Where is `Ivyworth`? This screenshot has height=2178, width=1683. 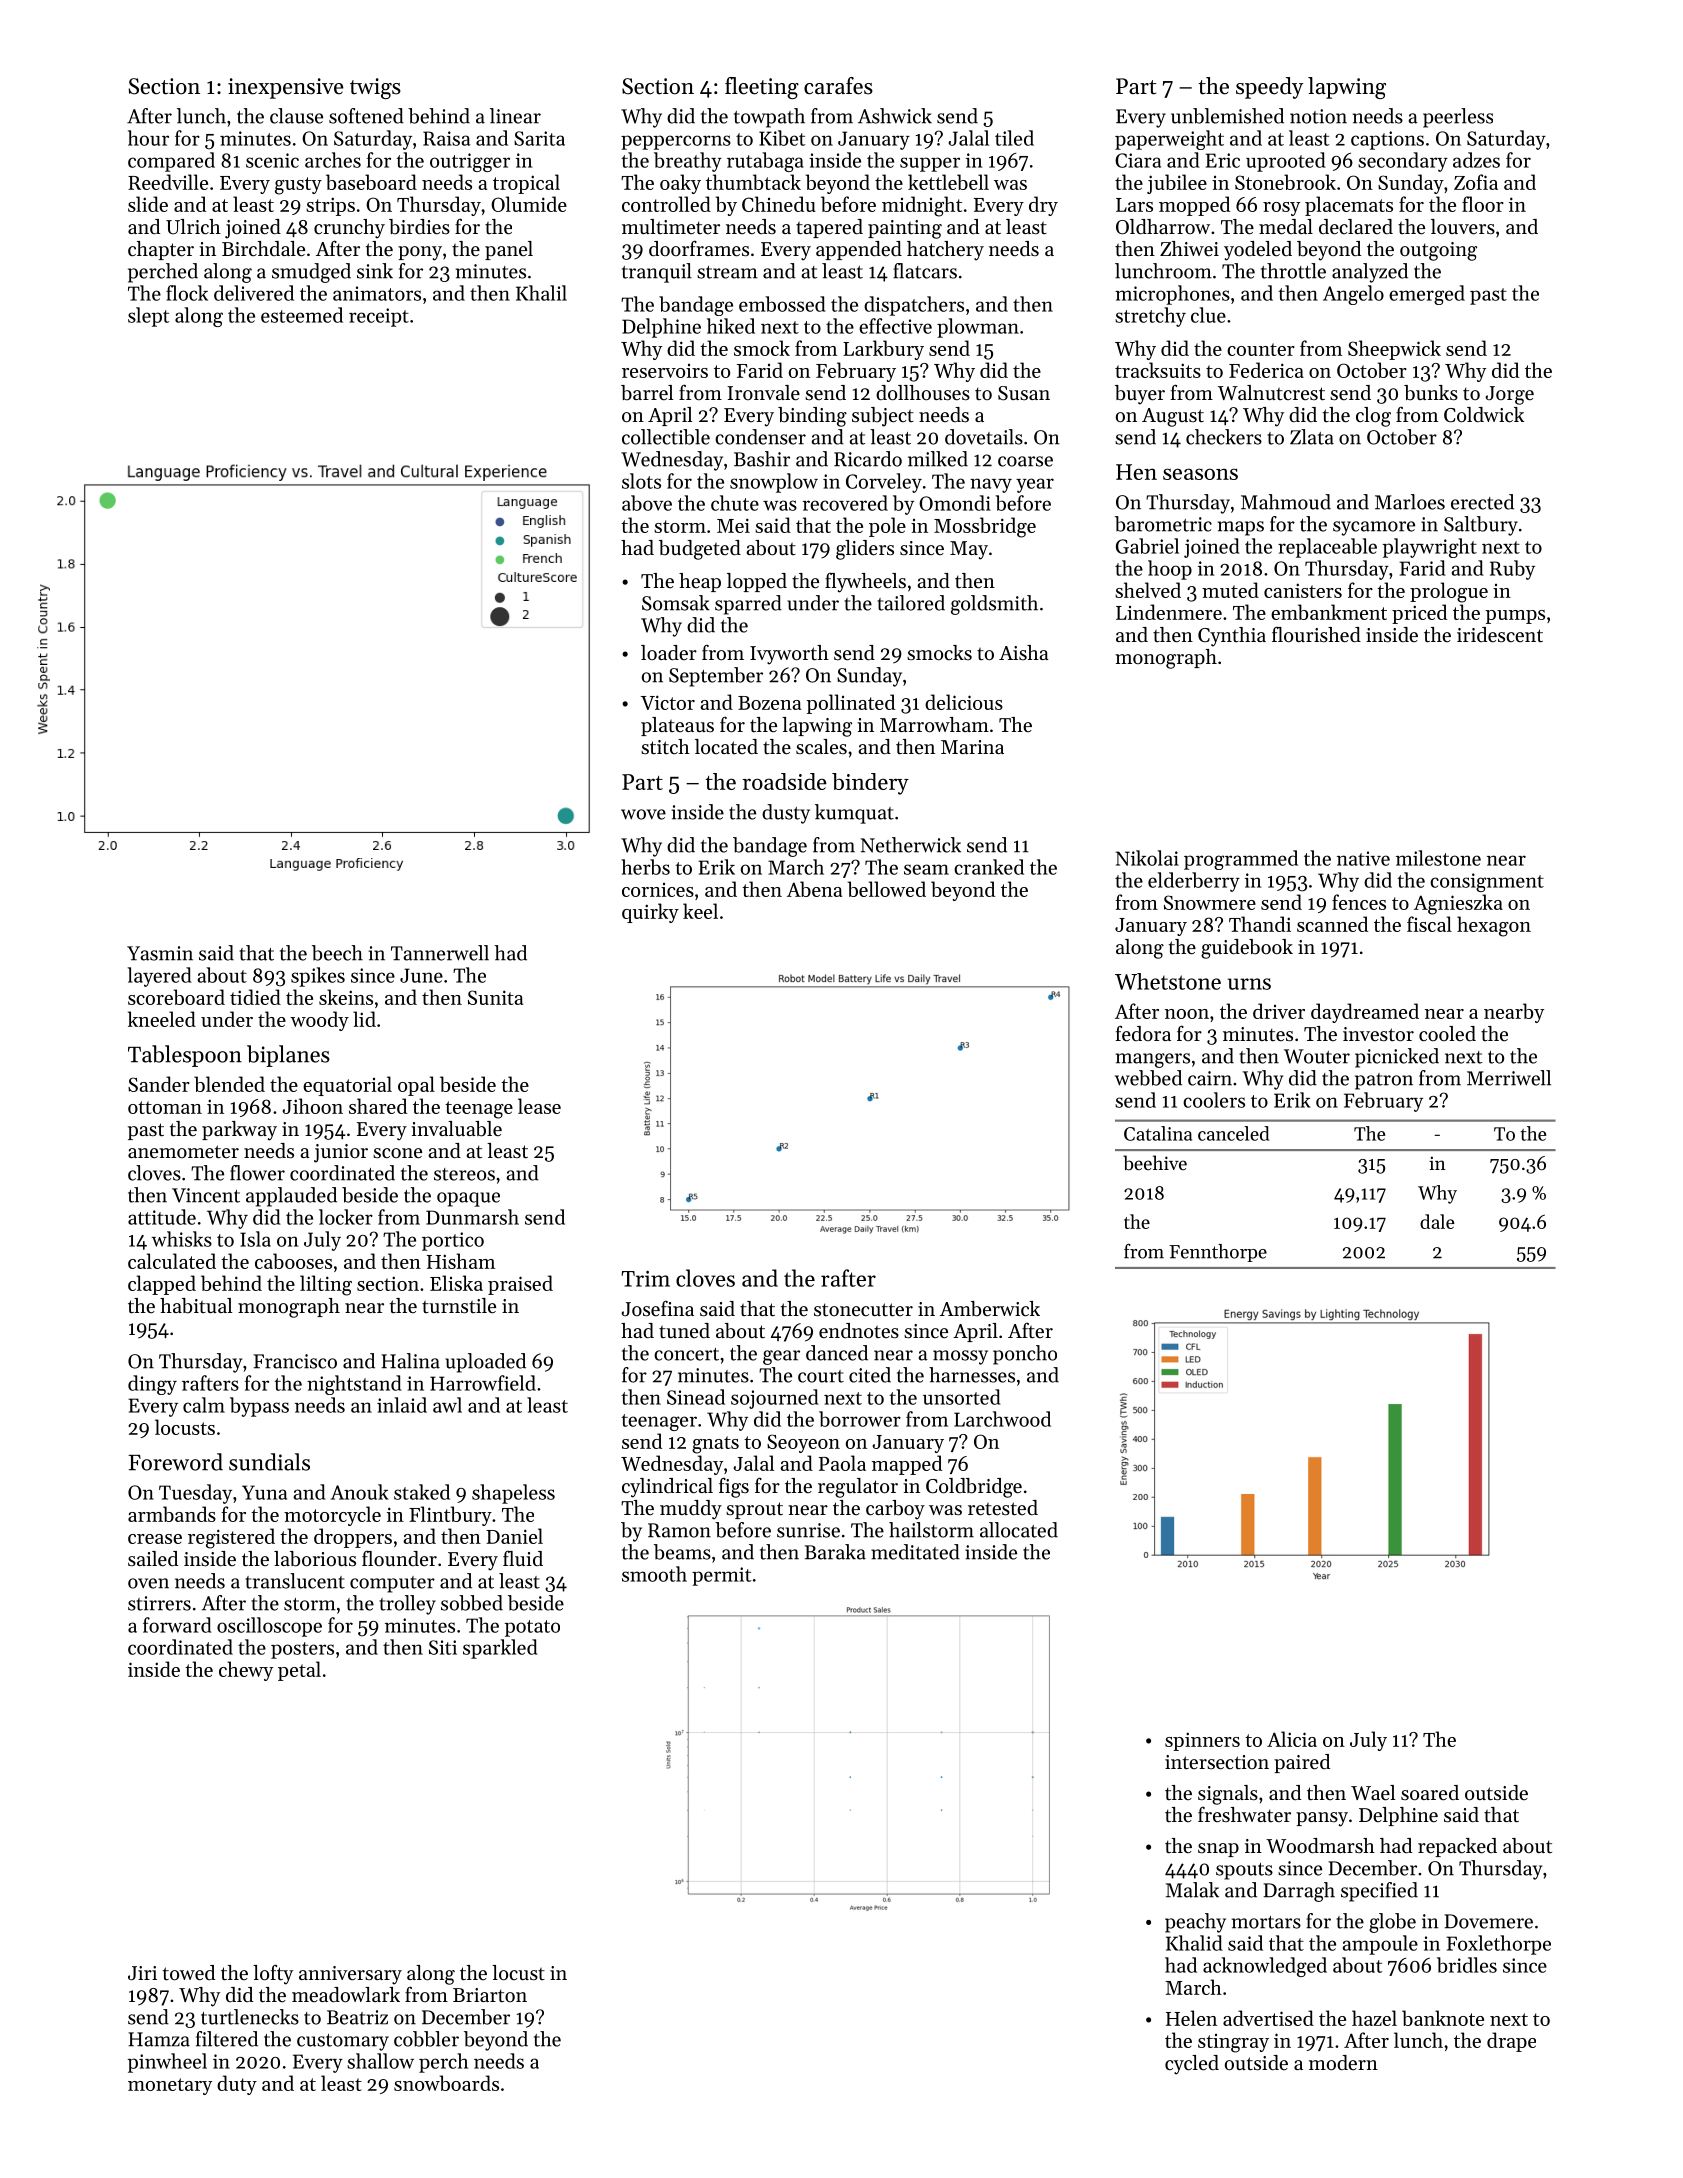
Ivyworth is located at coordinates (789, 655).
